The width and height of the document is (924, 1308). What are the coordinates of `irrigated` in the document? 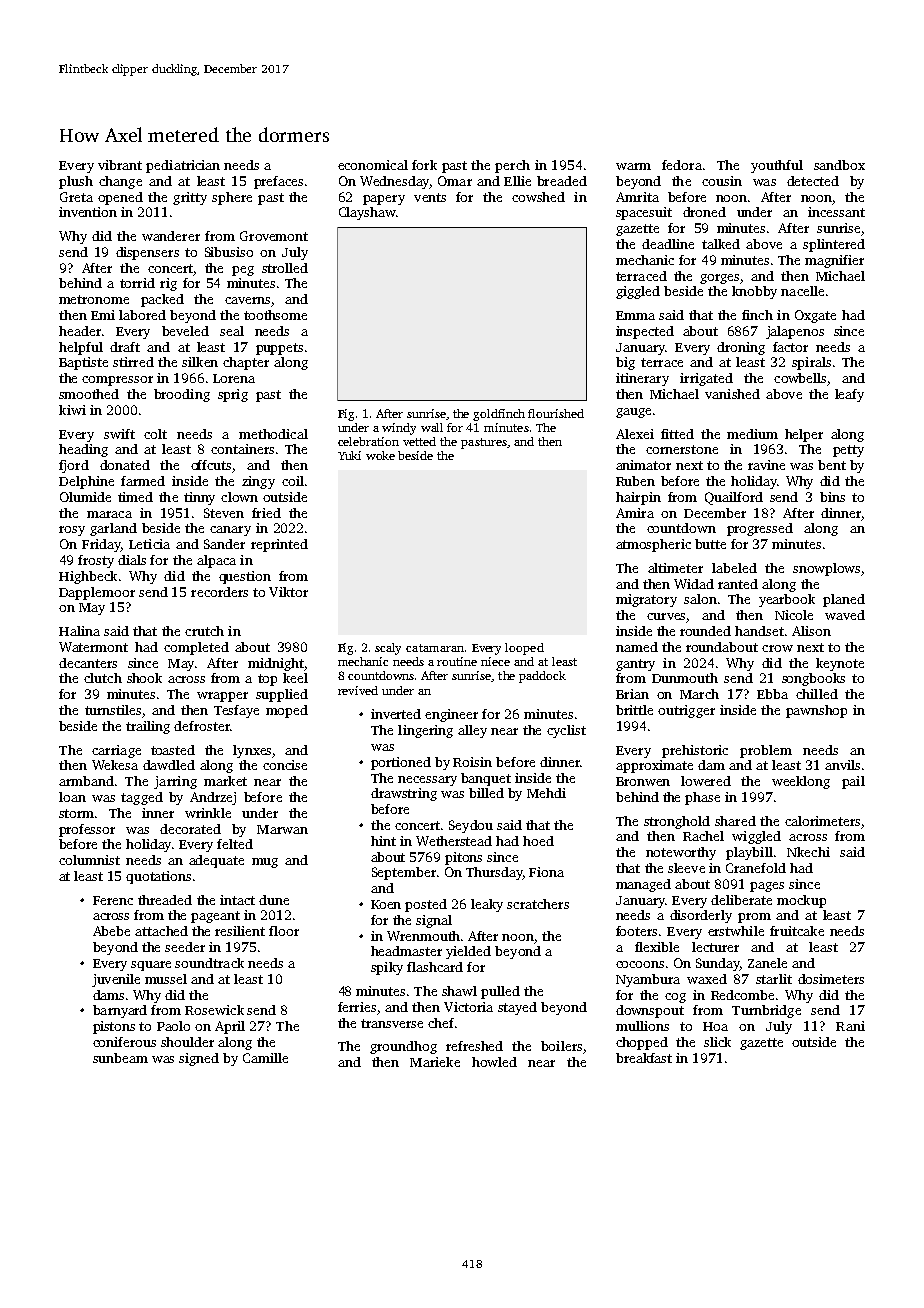 It's located at (706, 379).
